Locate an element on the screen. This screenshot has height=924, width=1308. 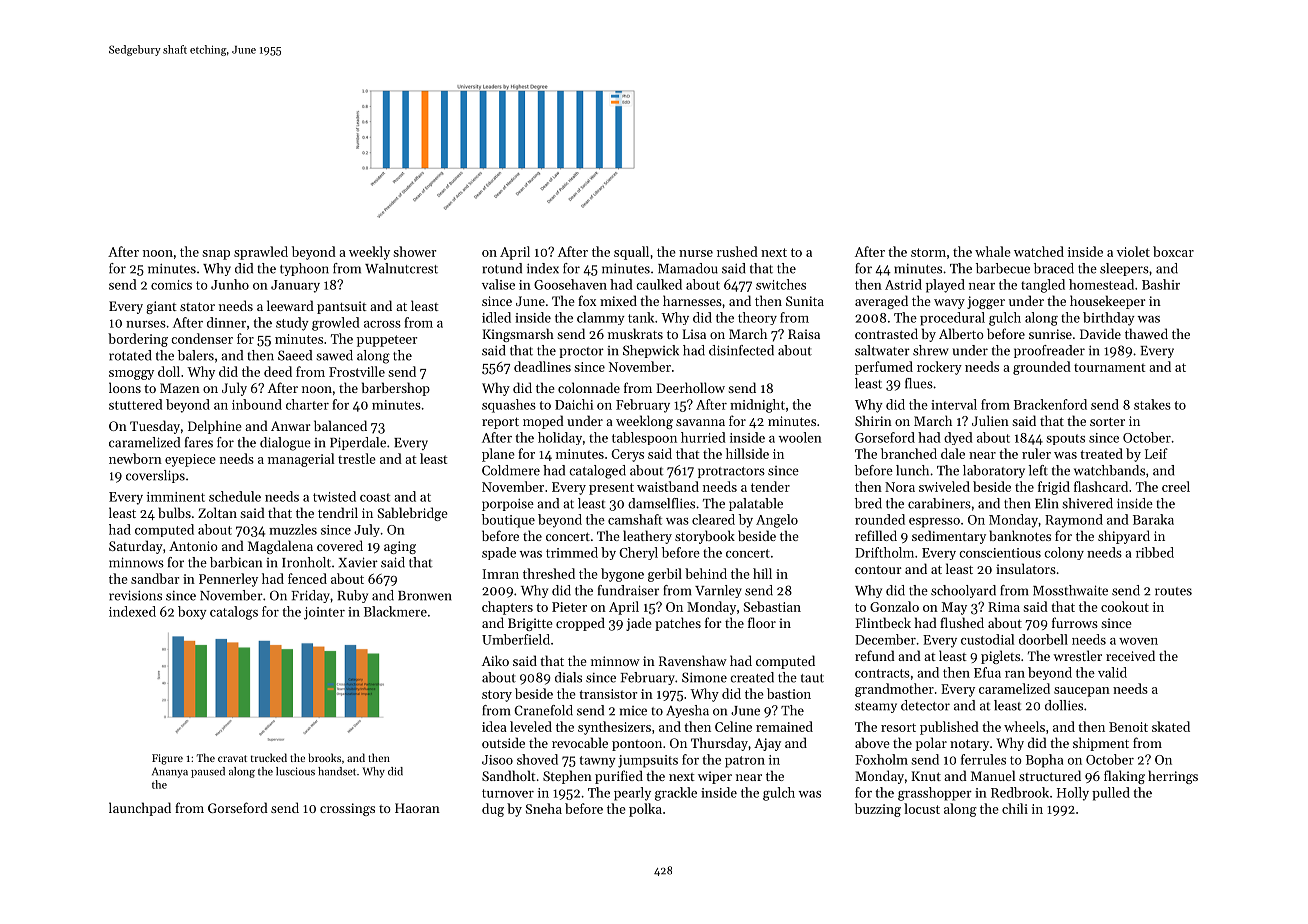
comics is located at coordinates (171, 285).
